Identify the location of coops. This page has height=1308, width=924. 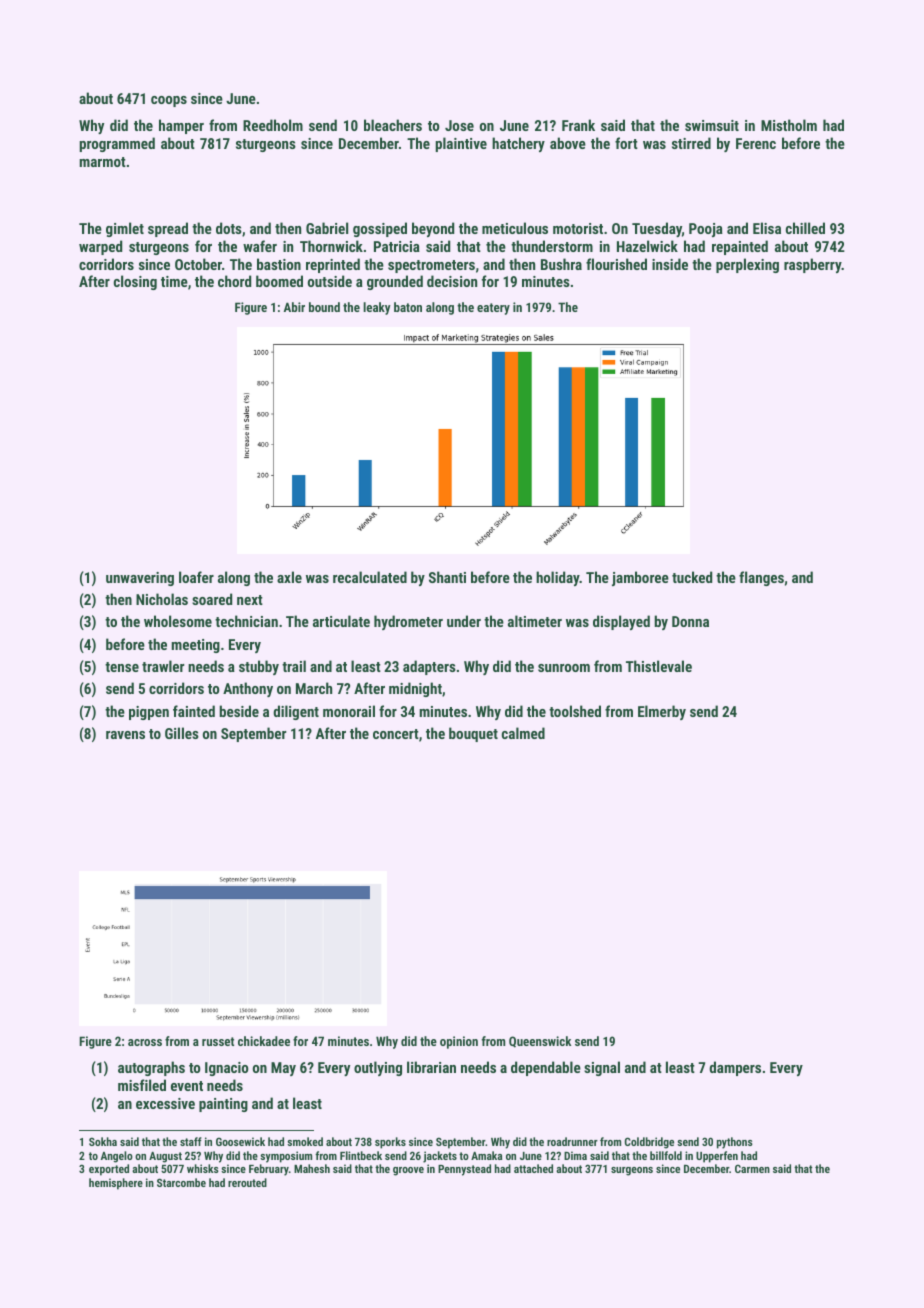
(169, 101).
